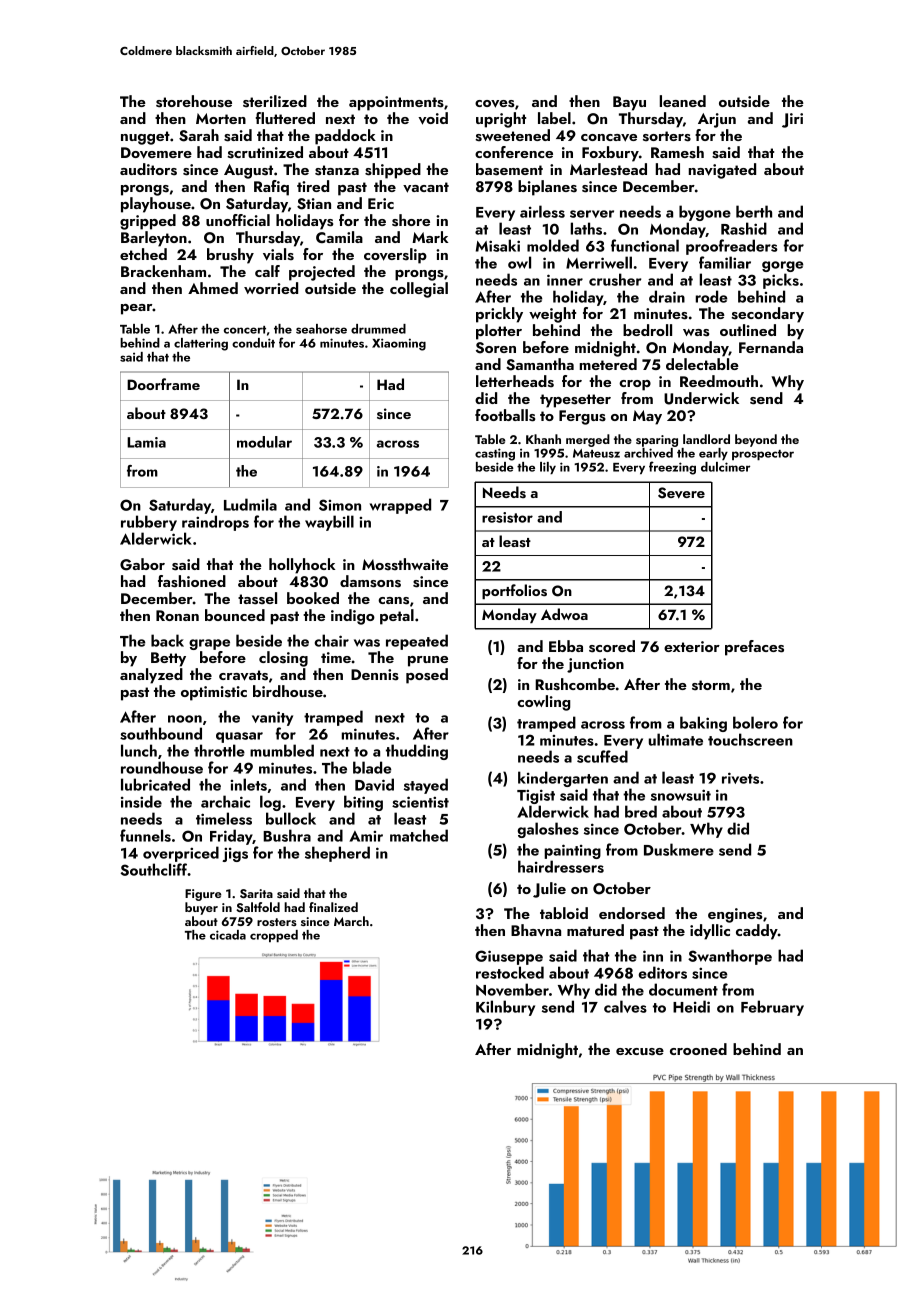 Image resolution: width=924 pixels, height=1308 pixels. I want to click on Reedmouth, so click(719, 381).
